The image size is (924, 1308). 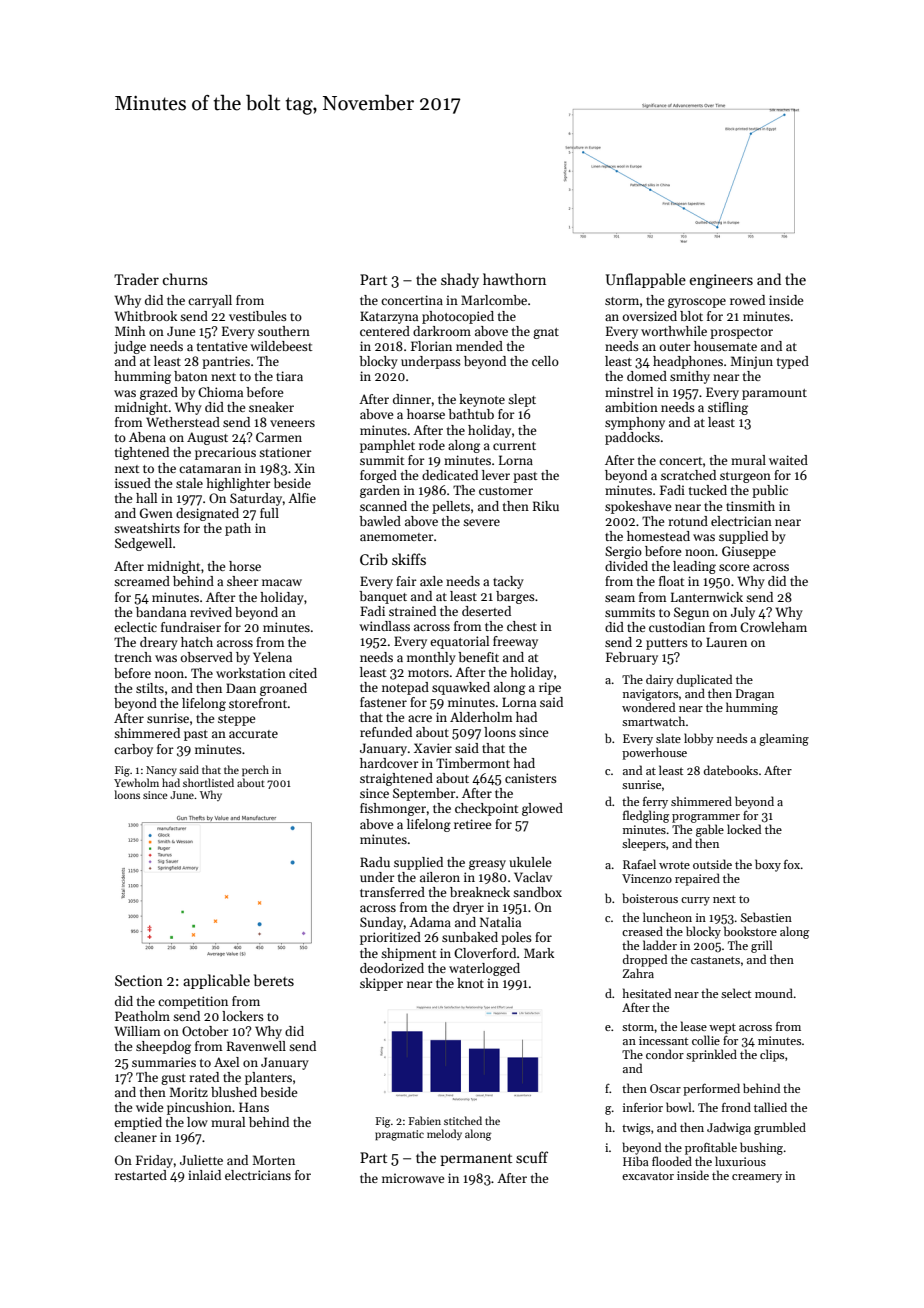 What do you see at coordinates (470, 983) in the page?
I see `knot` at bounding box center [470, 983].
